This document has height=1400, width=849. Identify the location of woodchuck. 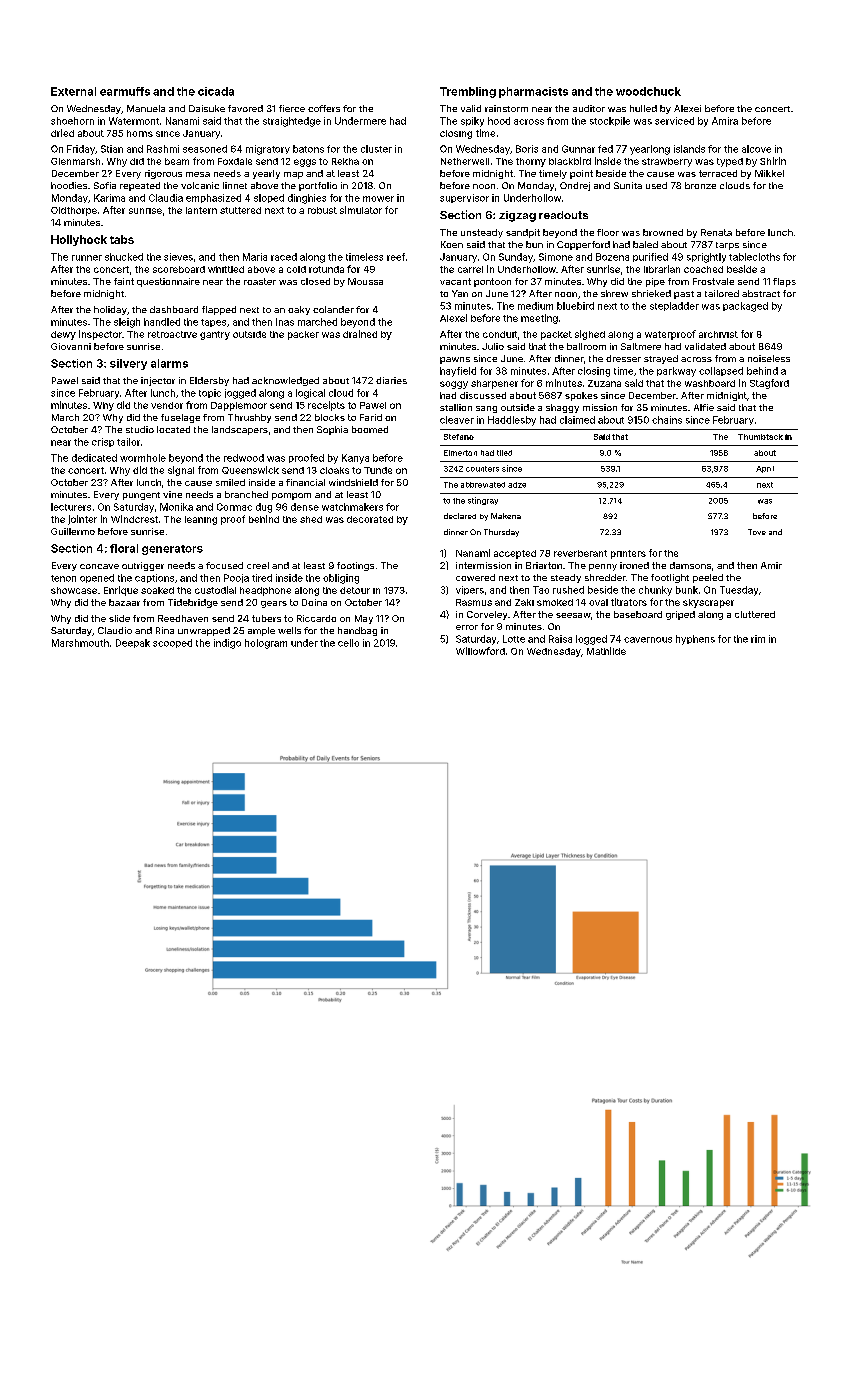
(648, 91).
